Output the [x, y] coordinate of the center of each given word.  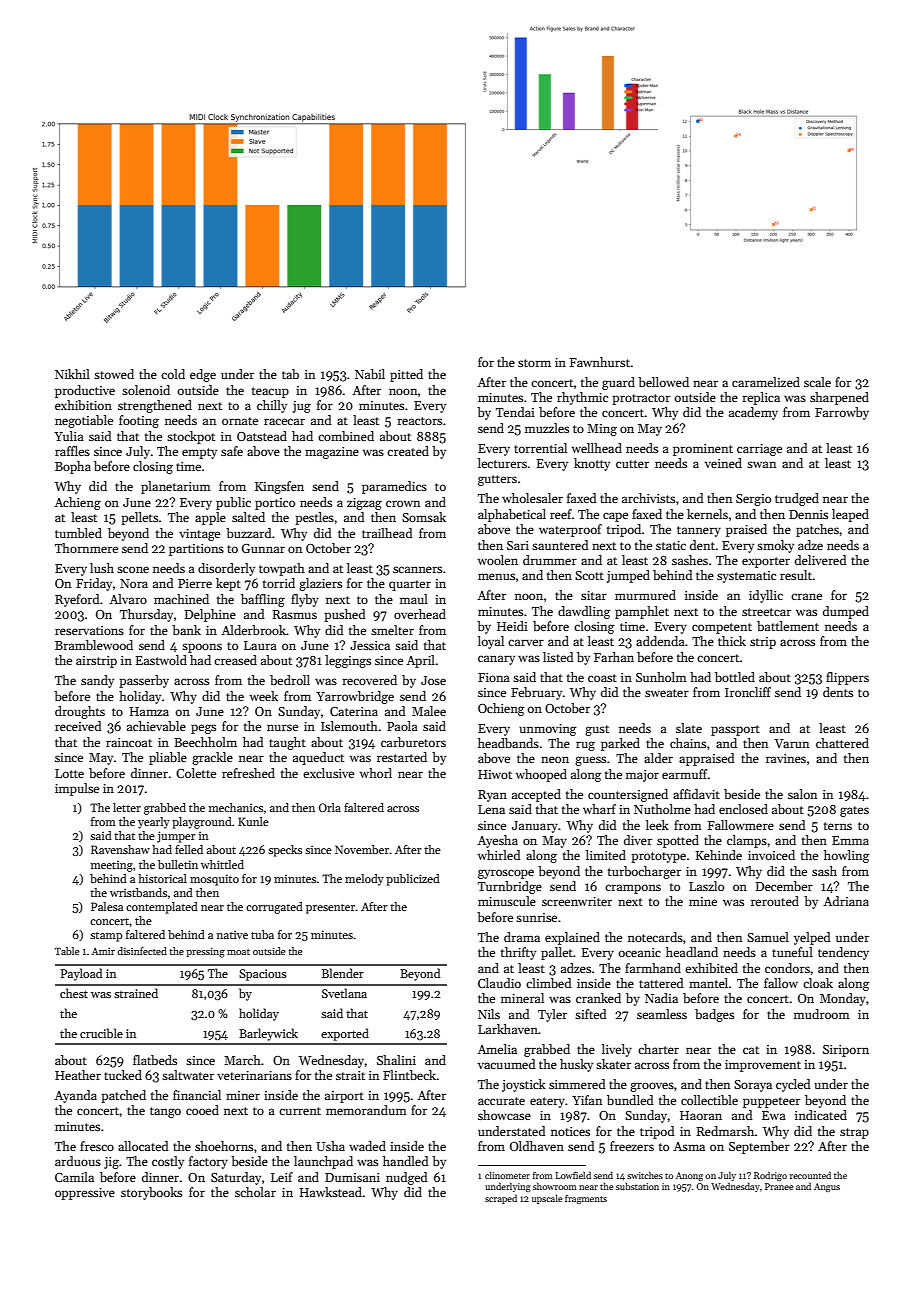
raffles [72, 451]
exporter [766, 562]
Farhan [614, 657]
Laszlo [706, 886]
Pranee [779, 1186]
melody [364, 880]
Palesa [107, 906]
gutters [497, 480]
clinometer [507, 1175]
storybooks [151, 1193]
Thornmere [86, 548]
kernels [707, 514]
